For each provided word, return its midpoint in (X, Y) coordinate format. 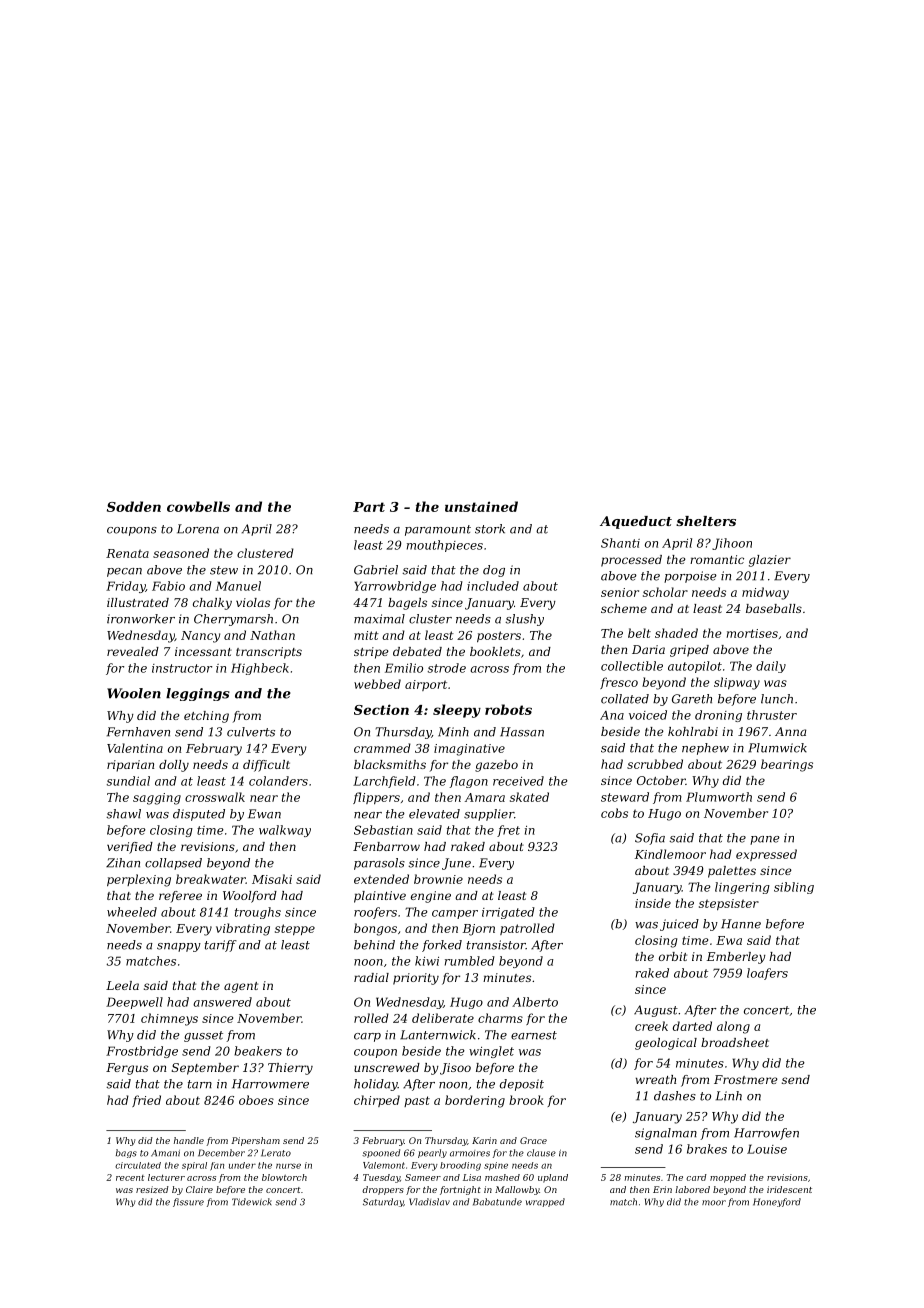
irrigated (508, 913)
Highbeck (260, 669)
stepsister (729, 904)
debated (417, 651)
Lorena (198, 529)
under (242, 1165)
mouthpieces (445, 546)
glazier (770, 561)
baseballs (774, 608)
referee (180, 897)
